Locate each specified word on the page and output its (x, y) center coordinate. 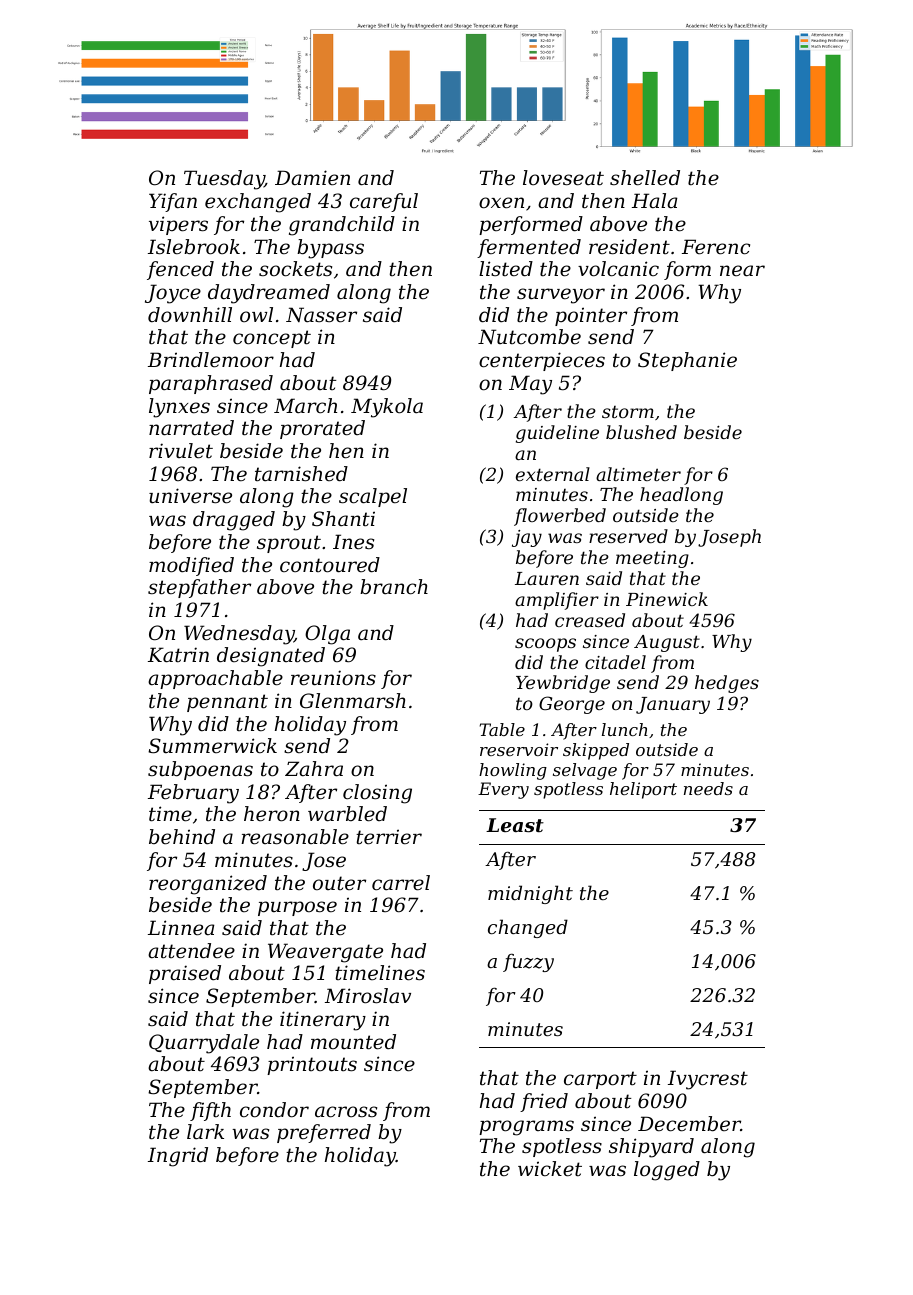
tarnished (301, 474)
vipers (178, 225)
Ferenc (716, 247)
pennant (227, 703)
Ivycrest (708, 1080)
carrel (401, 883)
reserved (628, 536)
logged (667, 1171)
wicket (550, 1169)
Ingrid (178, 1157)
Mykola (387, 408)
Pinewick (667, 599)
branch (394, 587)
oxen (501, 203)
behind (182, 837)
